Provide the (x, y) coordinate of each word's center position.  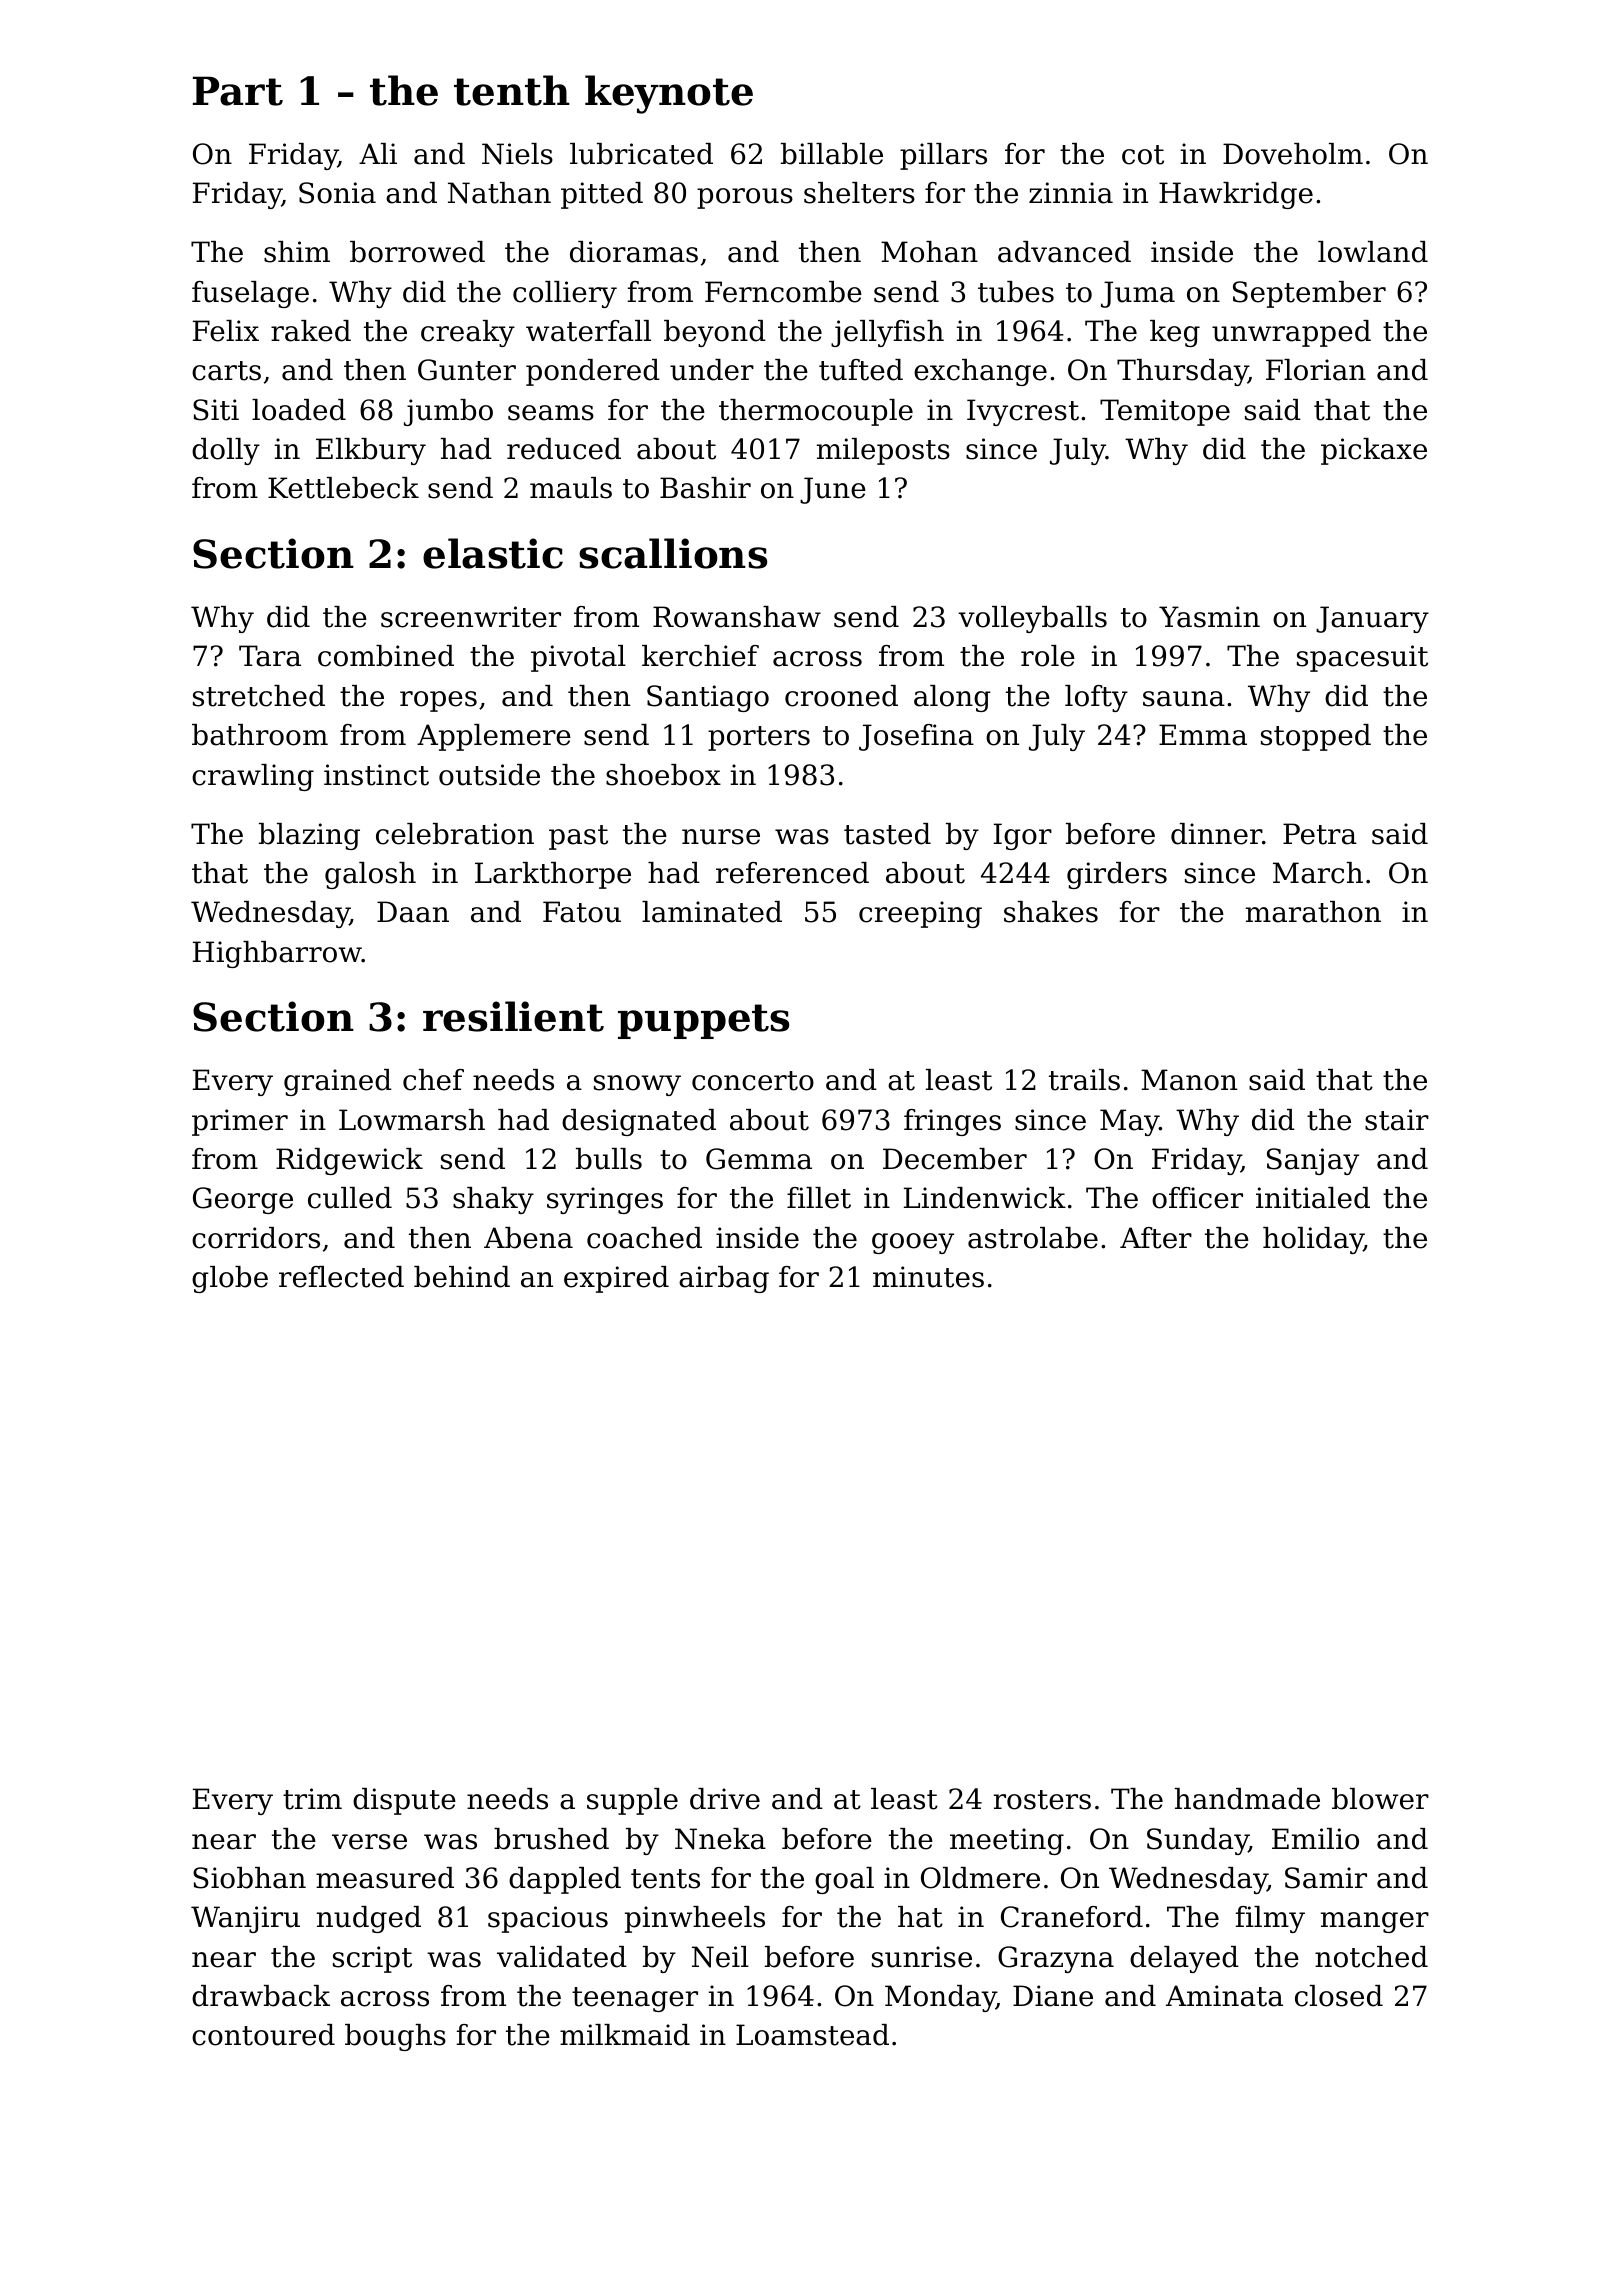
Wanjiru (245, 1919)
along (952, 698)
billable (832, 154)
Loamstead (812, 2035)
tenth (512, 90)
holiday (1313, 1240)
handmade (1247, 1799)
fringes (952, 1122)
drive (725, 1799)
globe (230, 1279)
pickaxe (1374, 451)
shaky (493, 1200)
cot (1143, 155)
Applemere (494, 737)
